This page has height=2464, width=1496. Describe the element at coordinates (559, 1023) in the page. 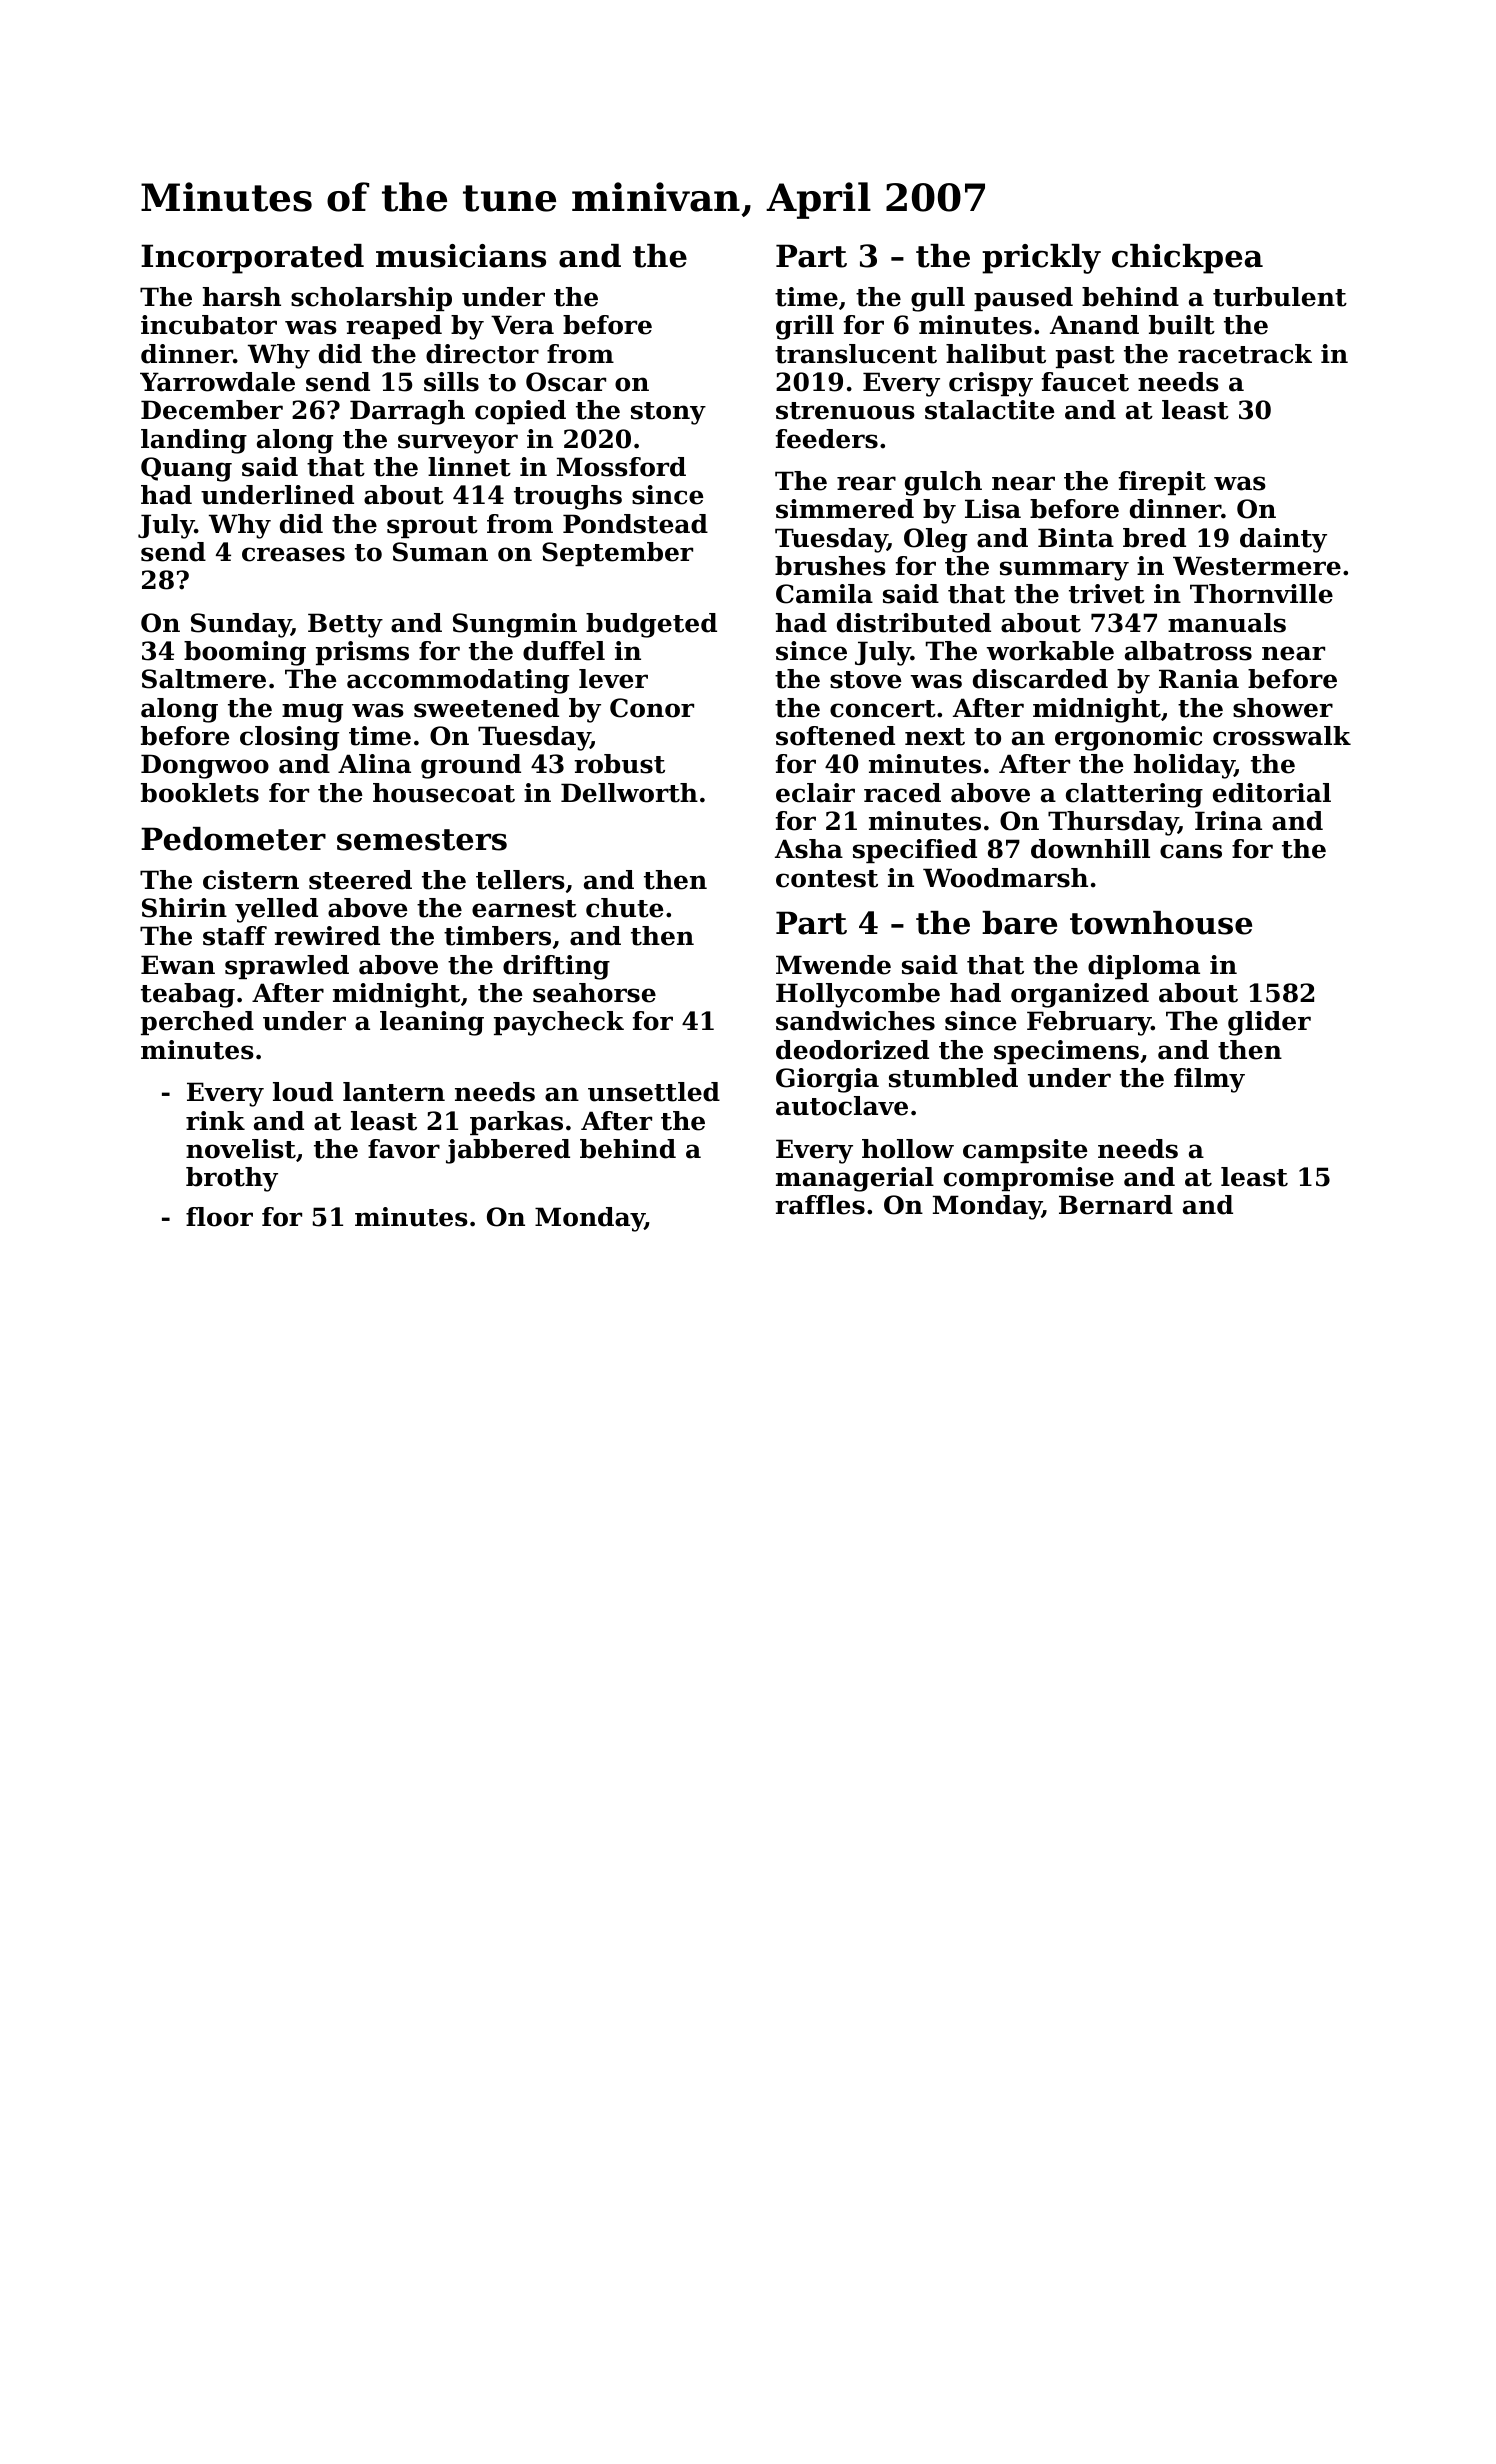

I see `paycheck` at that location.
